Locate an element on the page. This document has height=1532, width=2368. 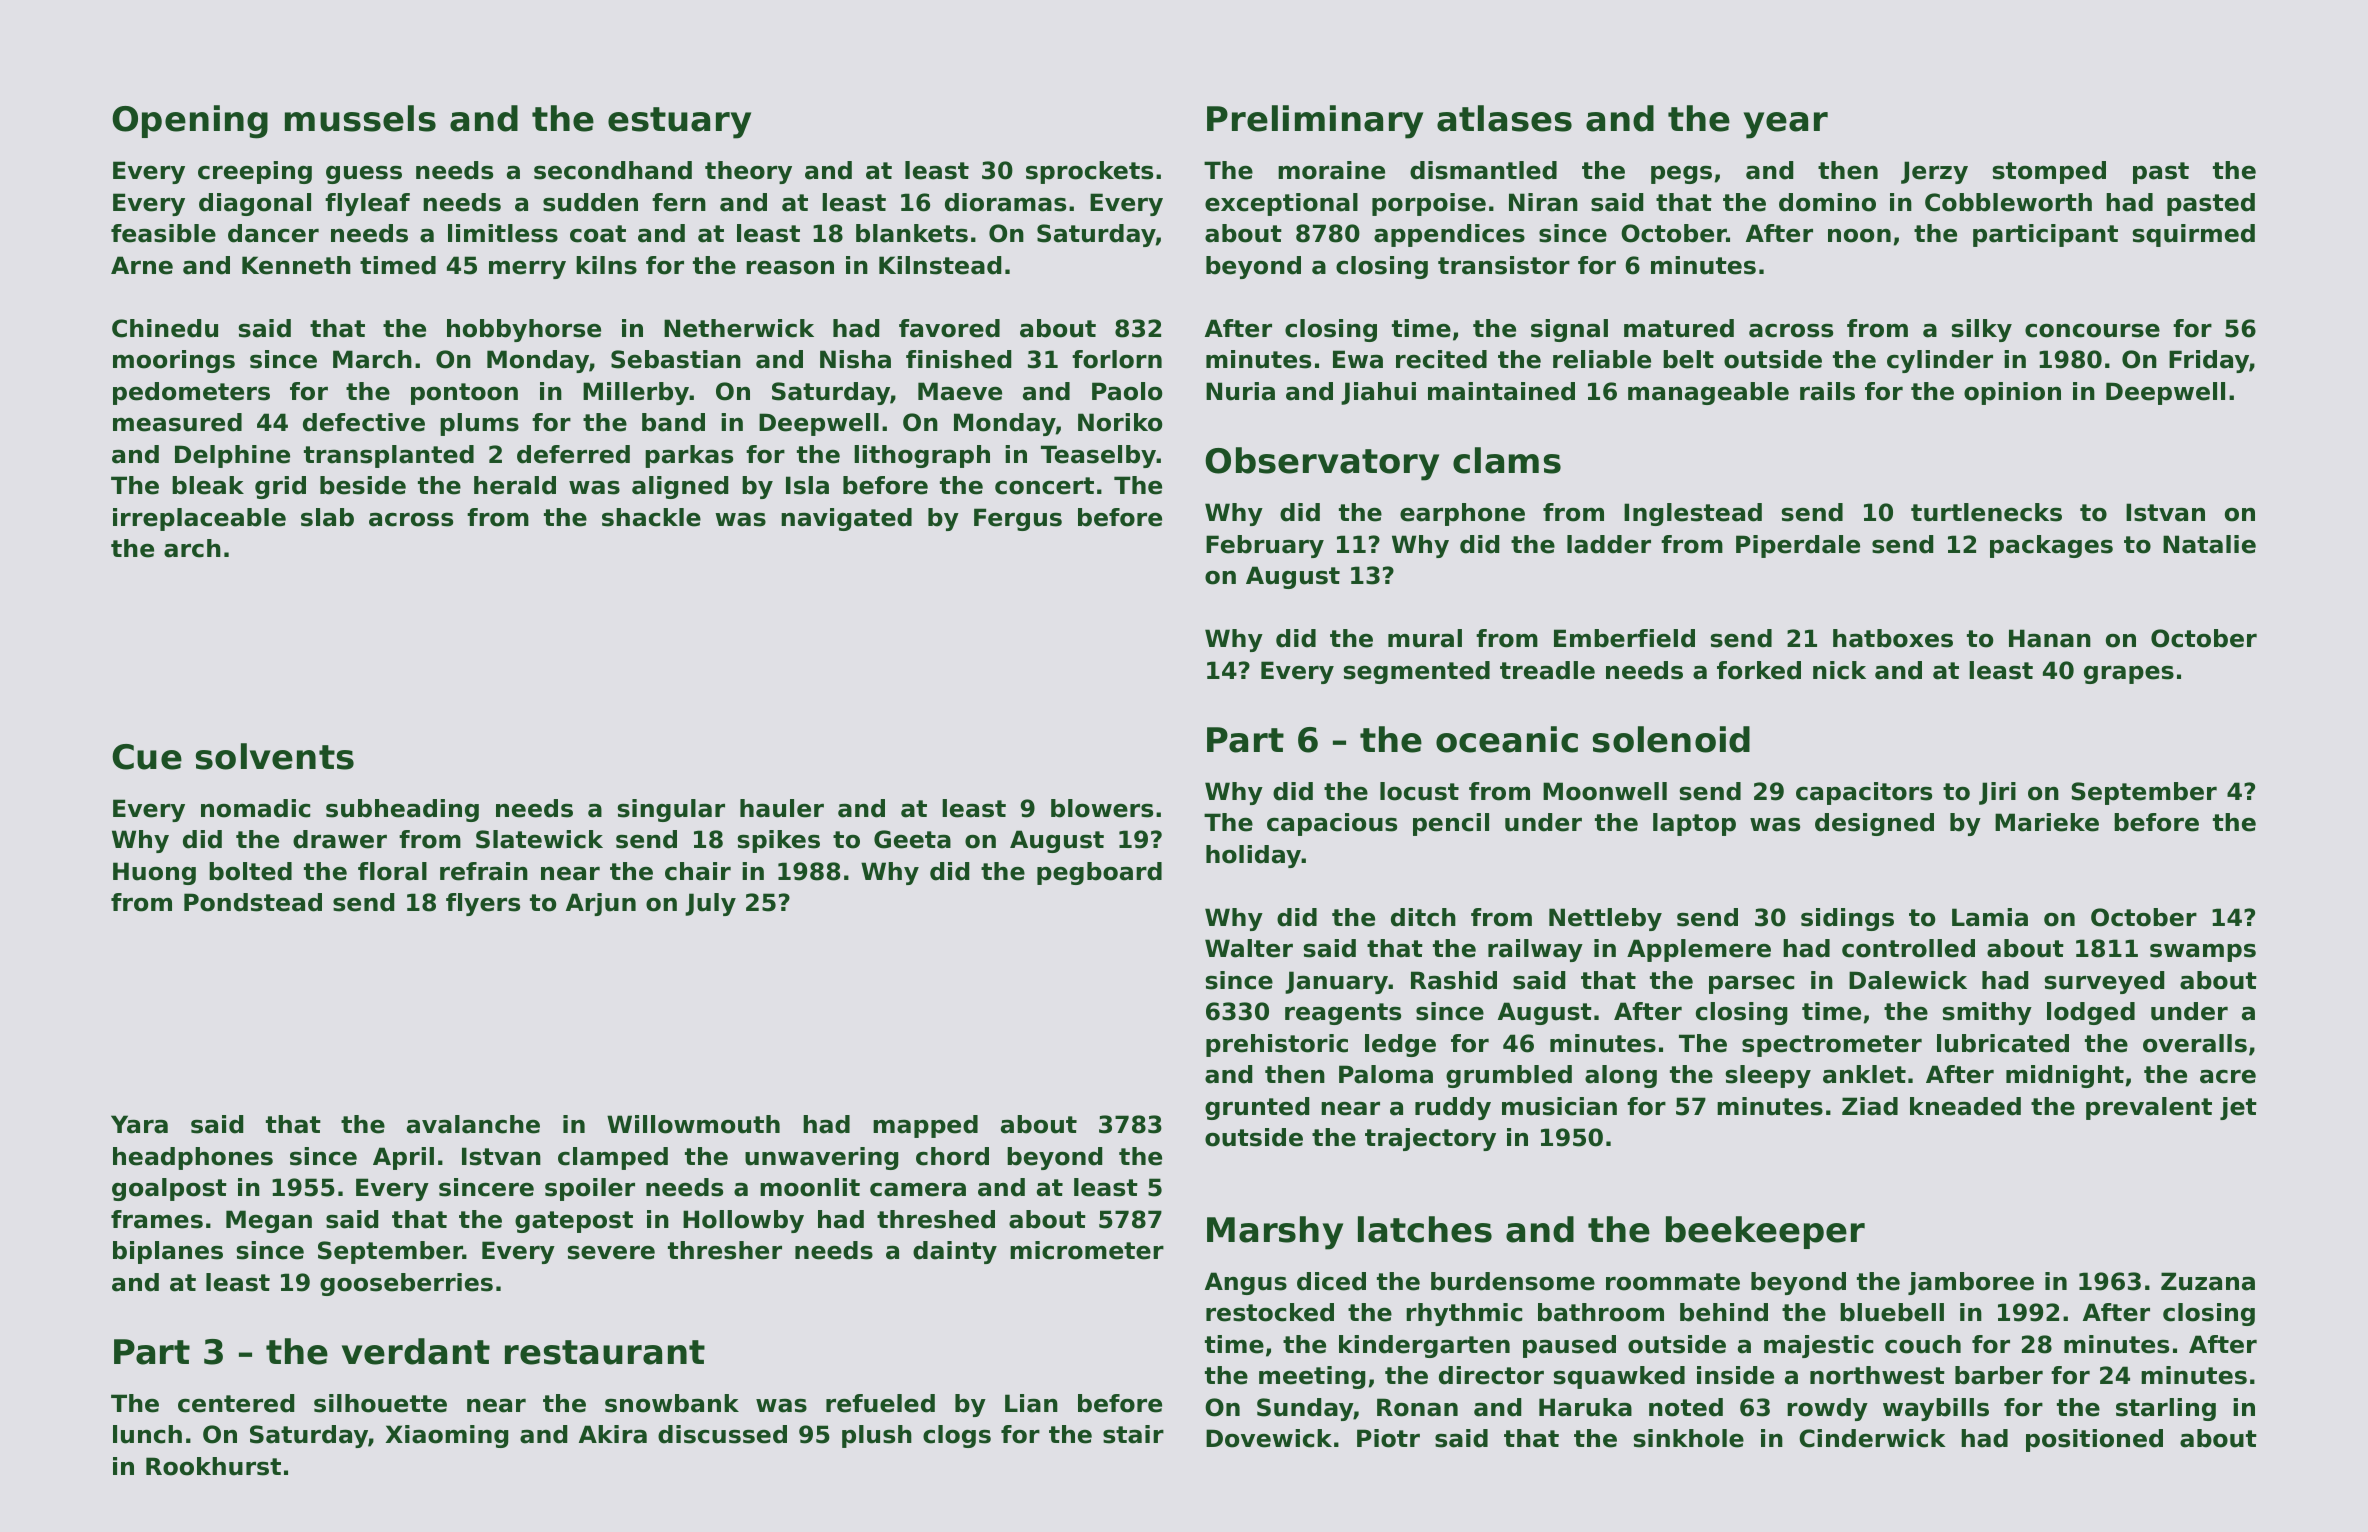
diagonal is located at coordinates (255, 204).
